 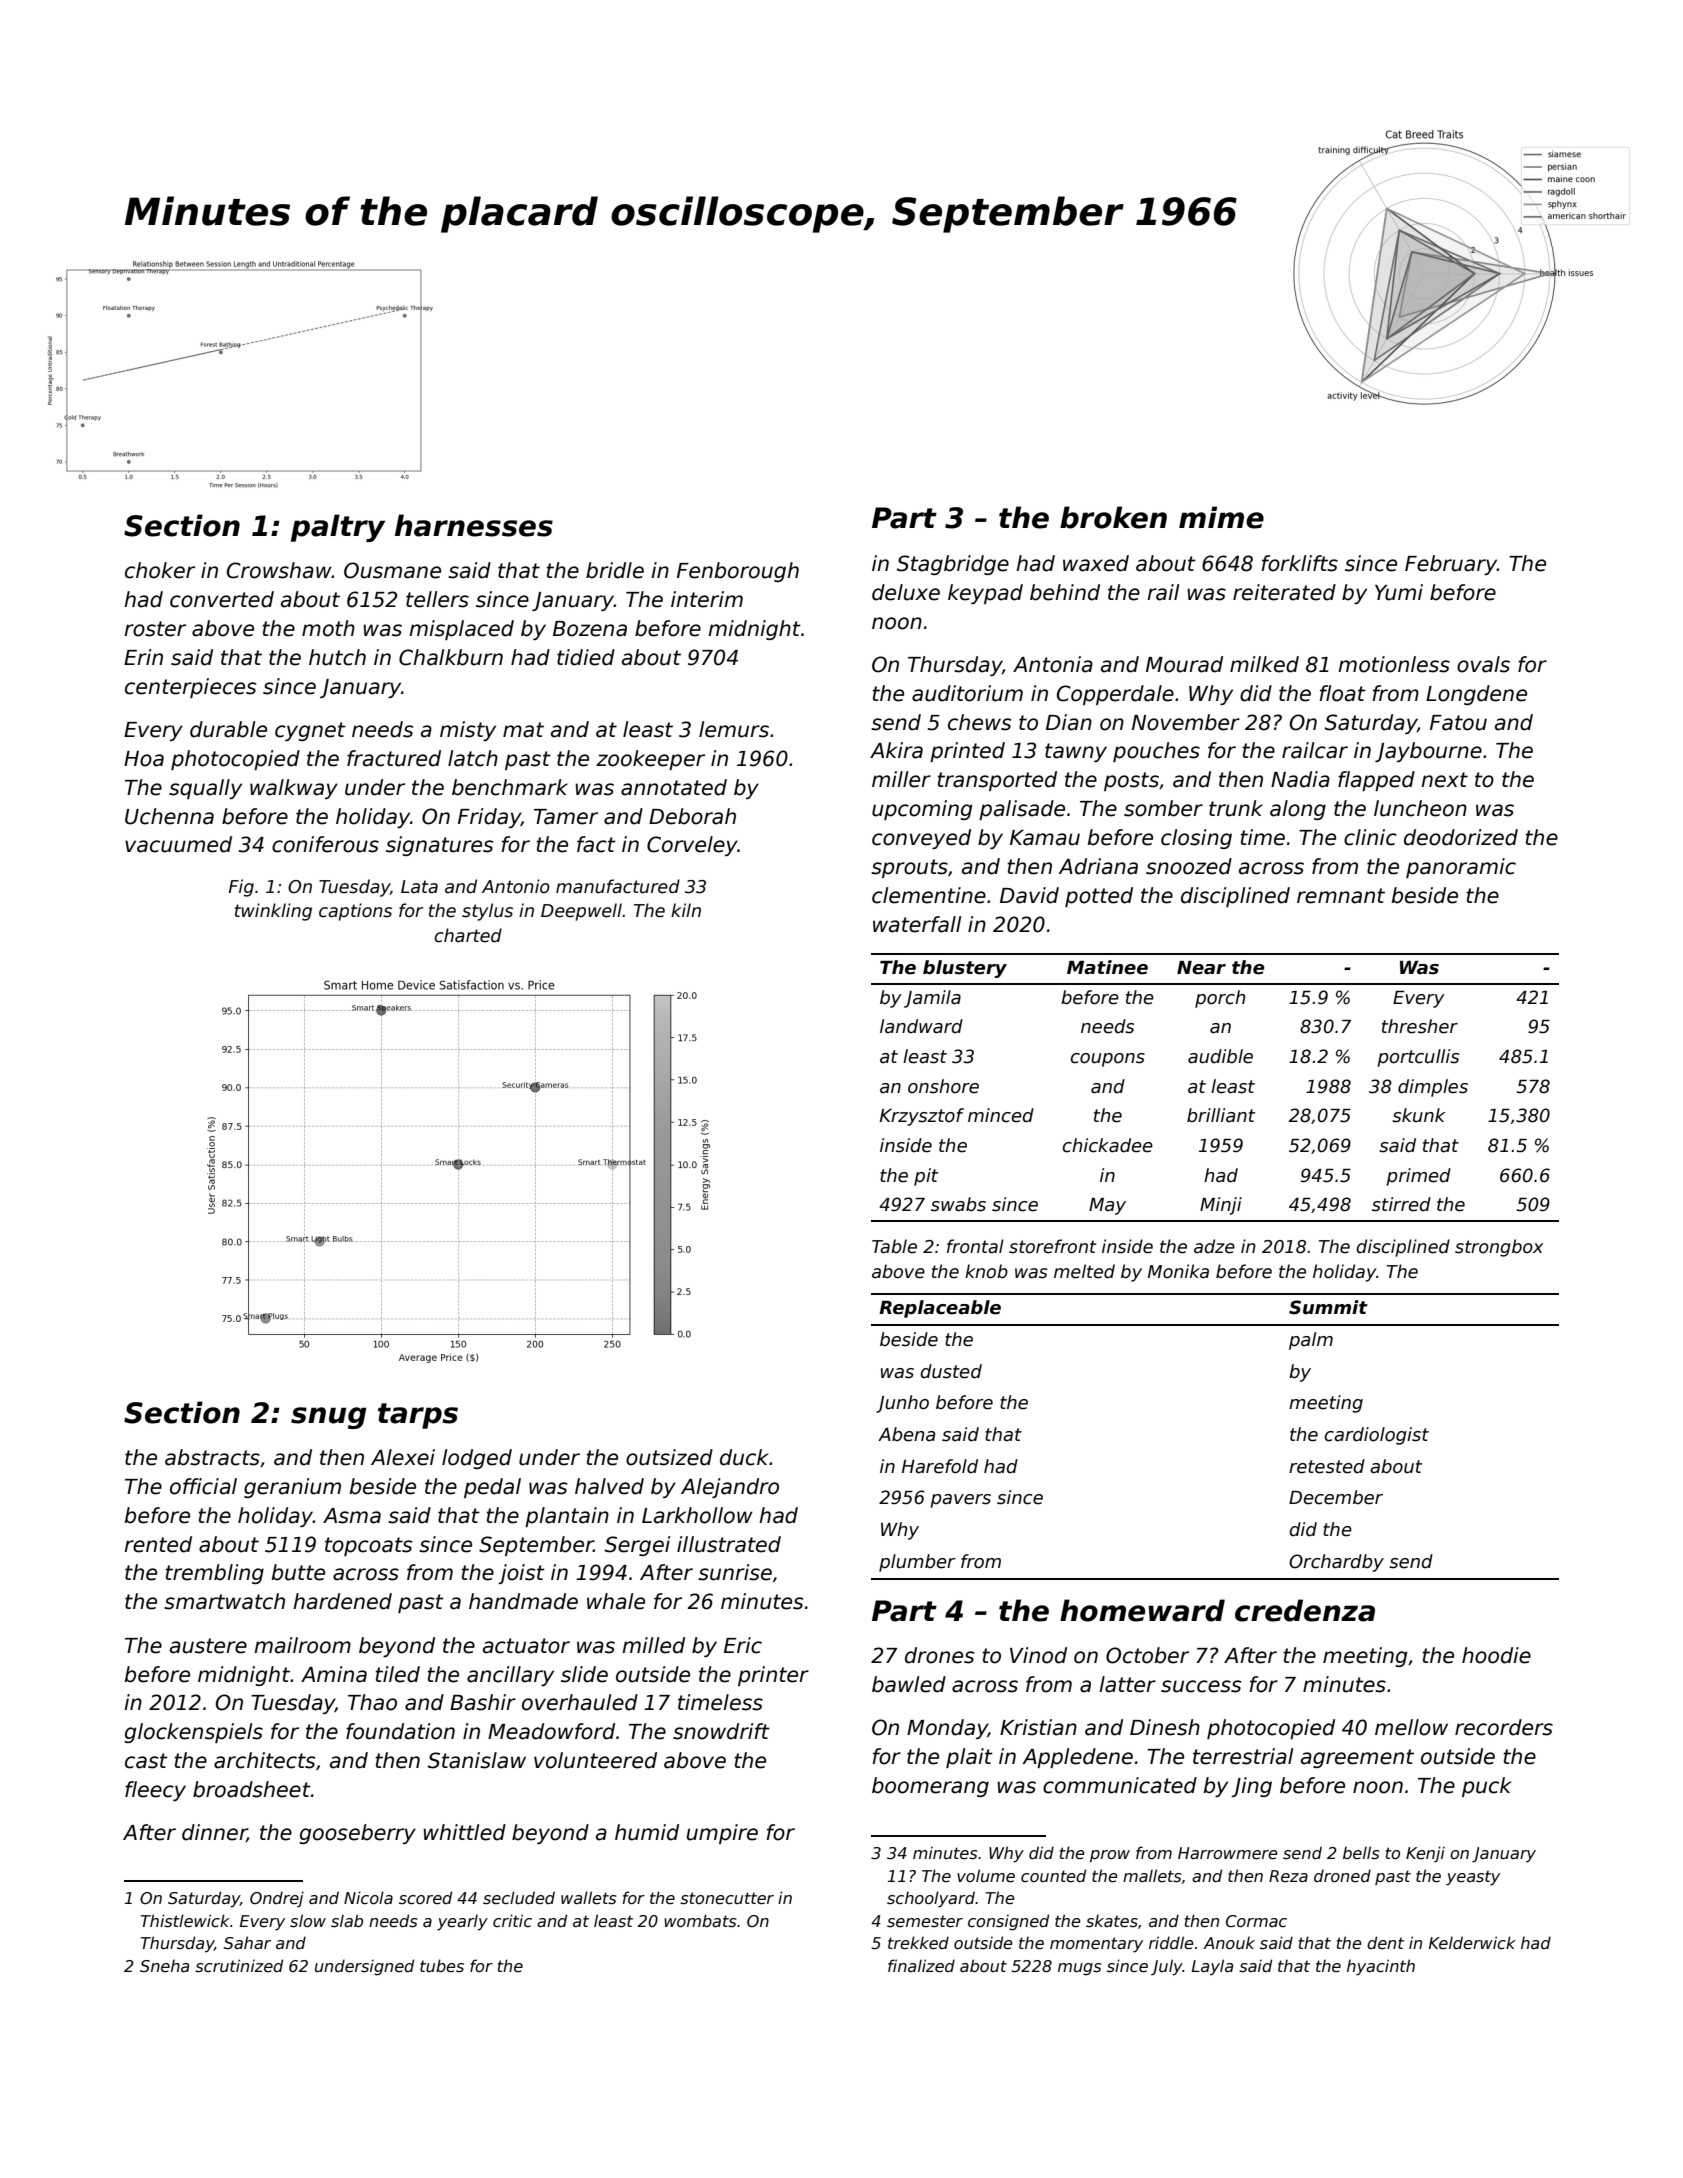 What do you see at coordinates (164, 1965) in the page?
I see `Sneha` at bounding box center [164, 1965].
